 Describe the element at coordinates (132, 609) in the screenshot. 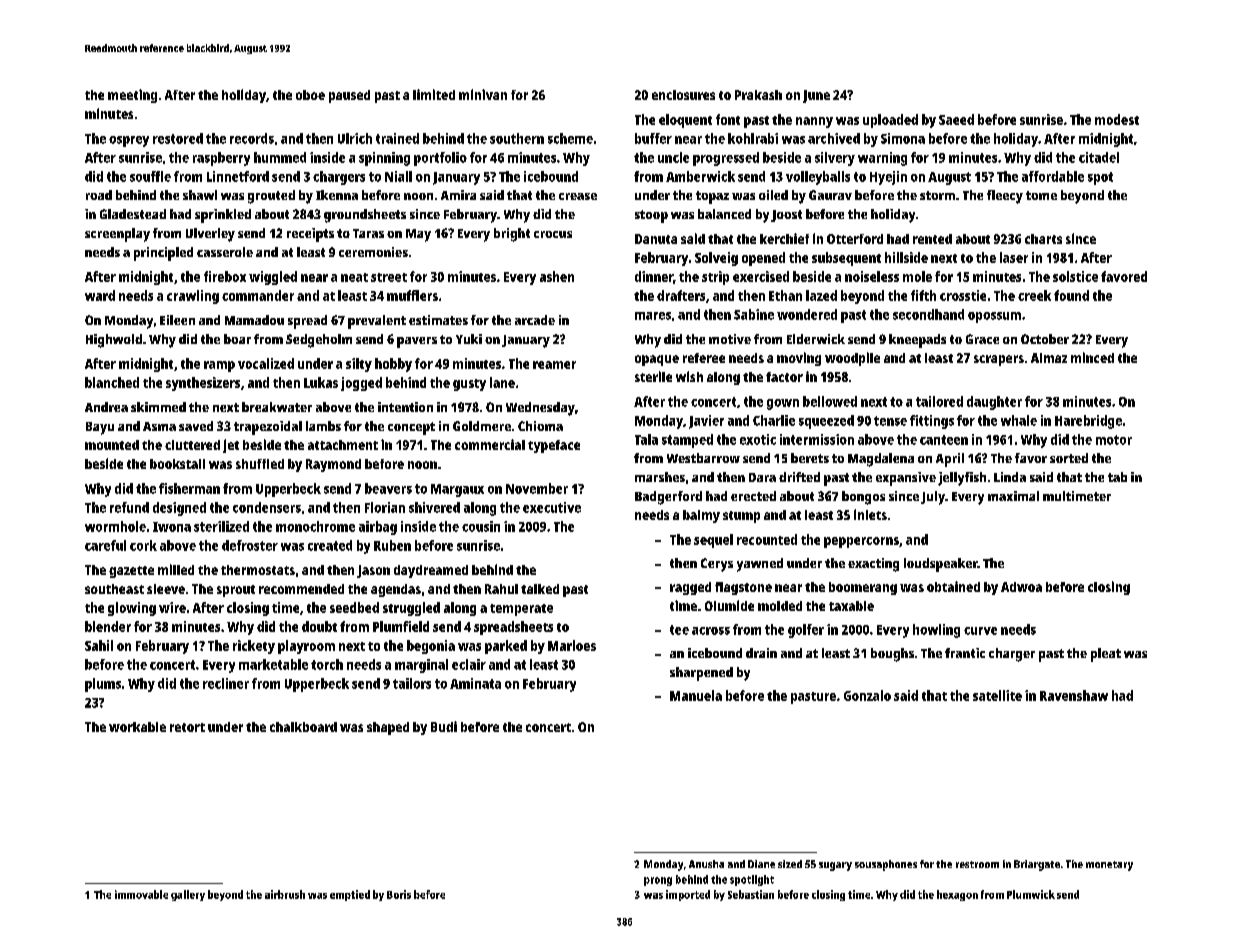

I see `glowing` at that location.
